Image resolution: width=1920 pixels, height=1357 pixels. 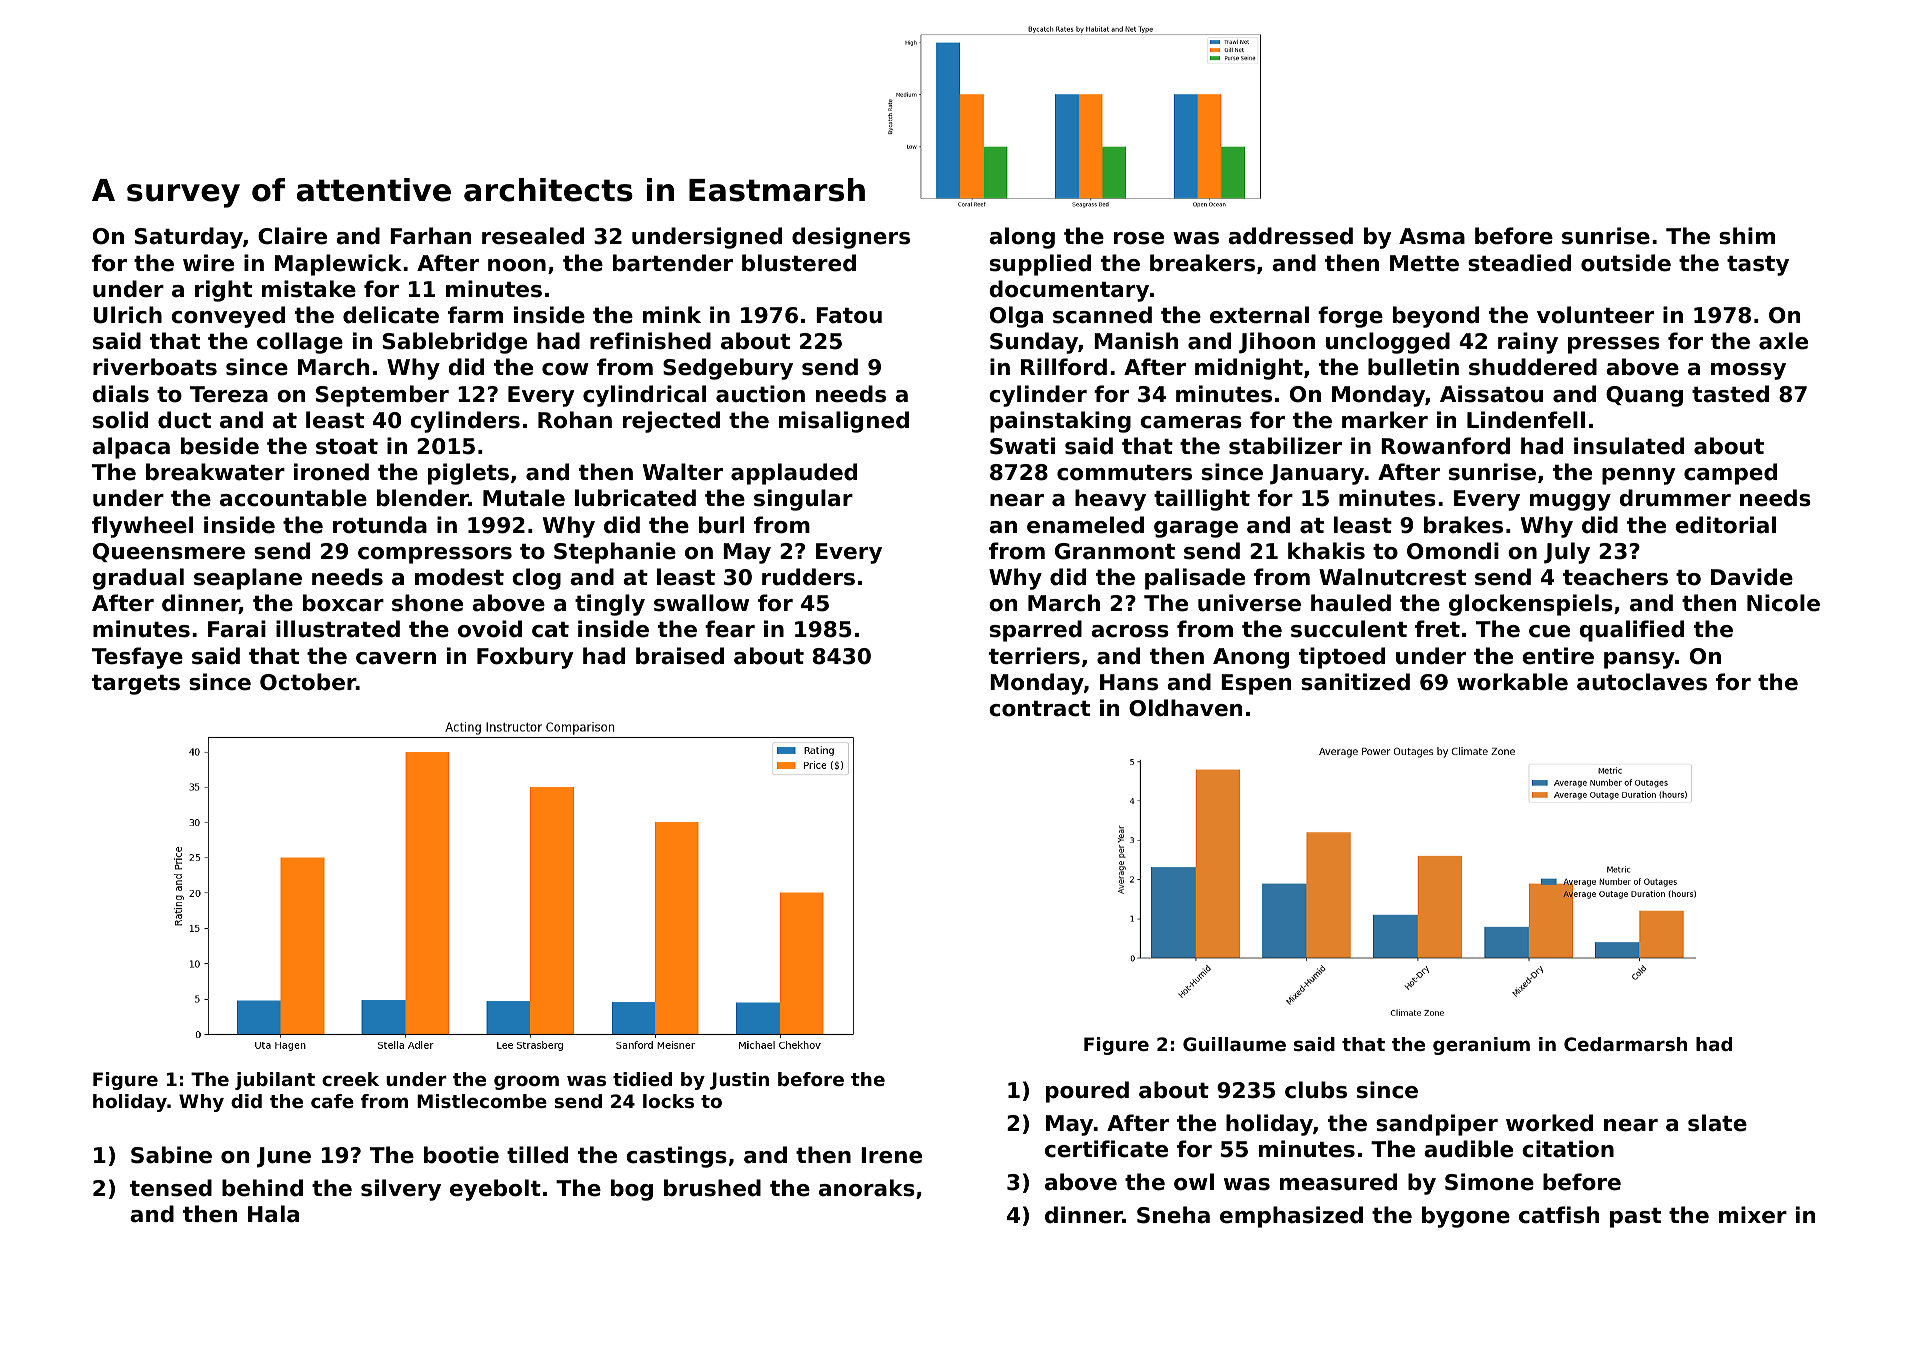 I want to click on contract, so click(x=1039, y=709).
